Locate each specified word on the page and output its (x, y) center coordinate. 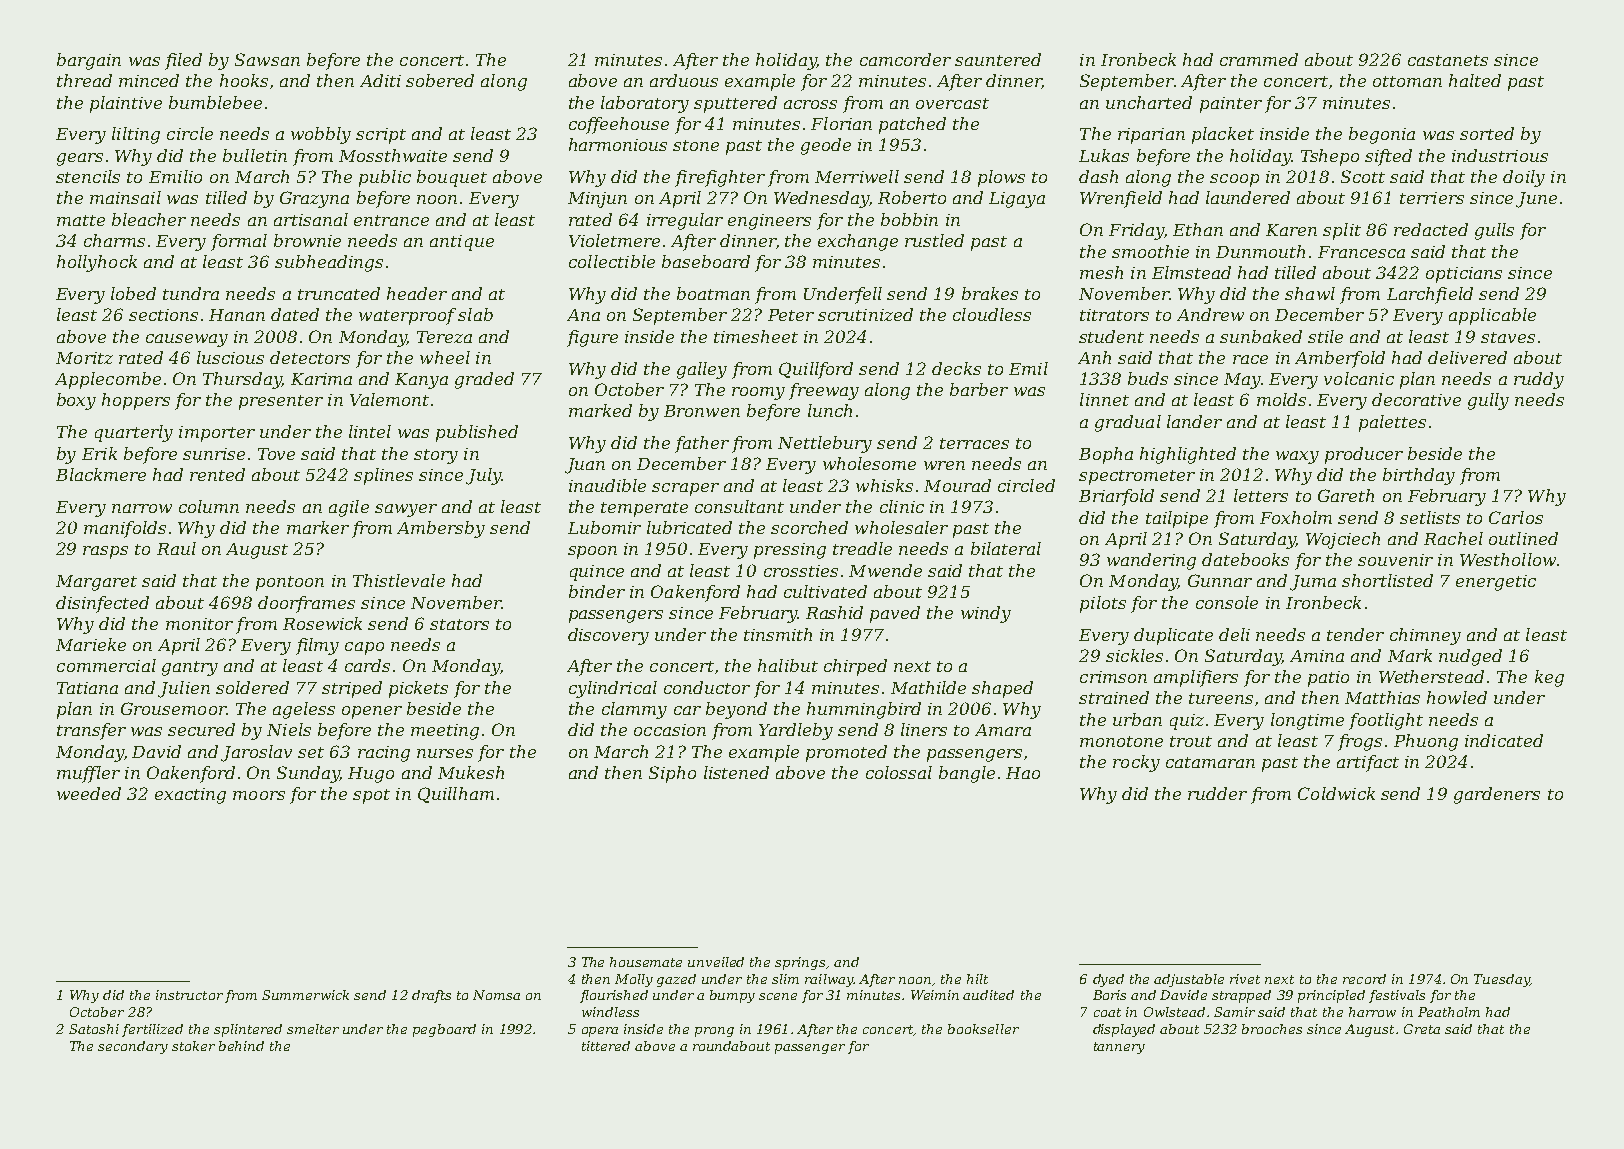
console (1227, 602)
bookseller (983, 1029)
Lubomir (604, 527)
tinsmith (778, 634)
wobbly (321, 135)
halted (1475, 80)
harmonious (618, 144)
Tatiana (87, 688)
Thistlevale (399, 580)
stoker (193, 1046)
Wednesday (821, 199)
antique (462, 243)
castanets (1448, 60)
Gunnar (1220, 580)
